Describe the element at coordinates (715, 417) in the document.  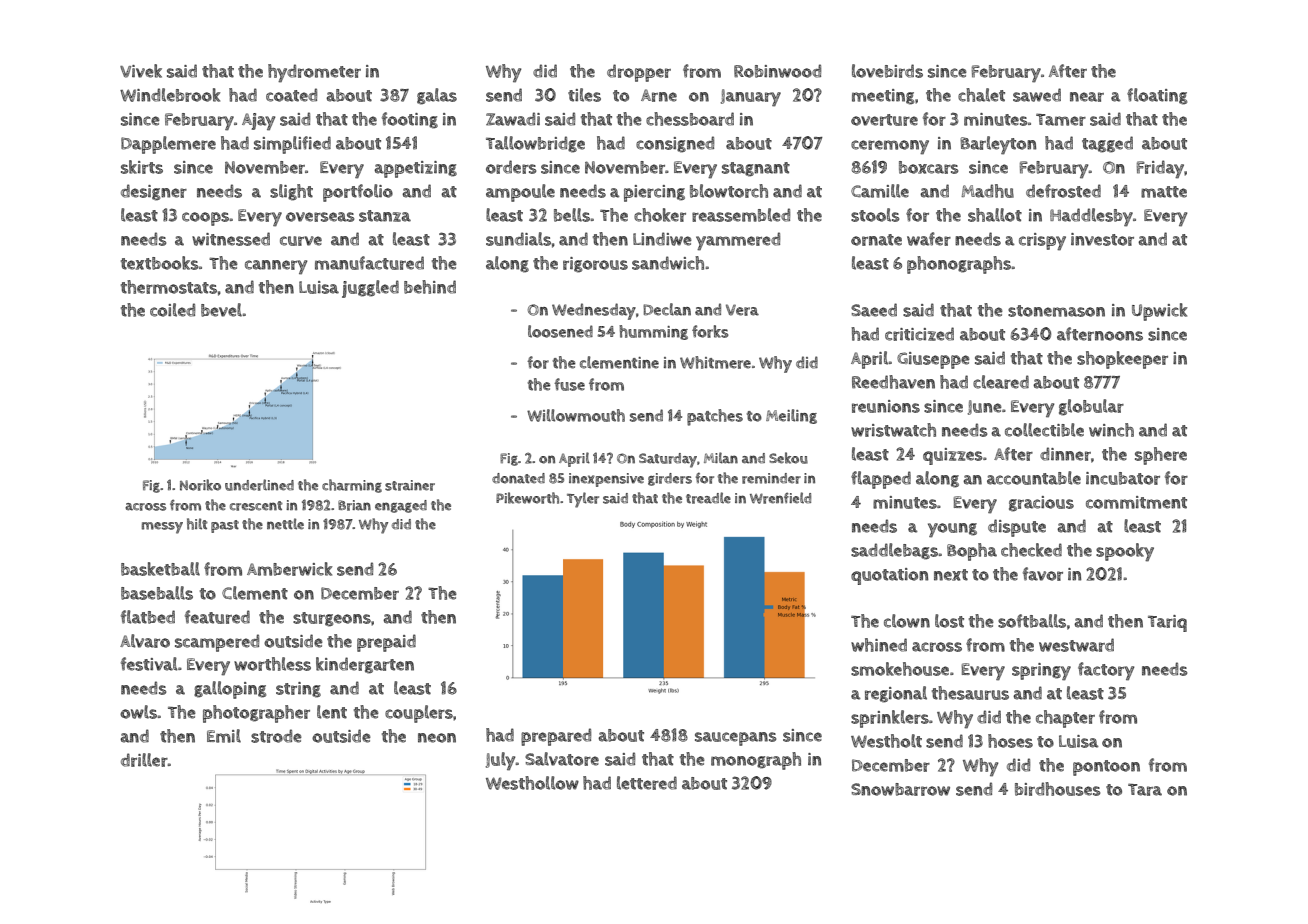
I see `patches` at that location.
